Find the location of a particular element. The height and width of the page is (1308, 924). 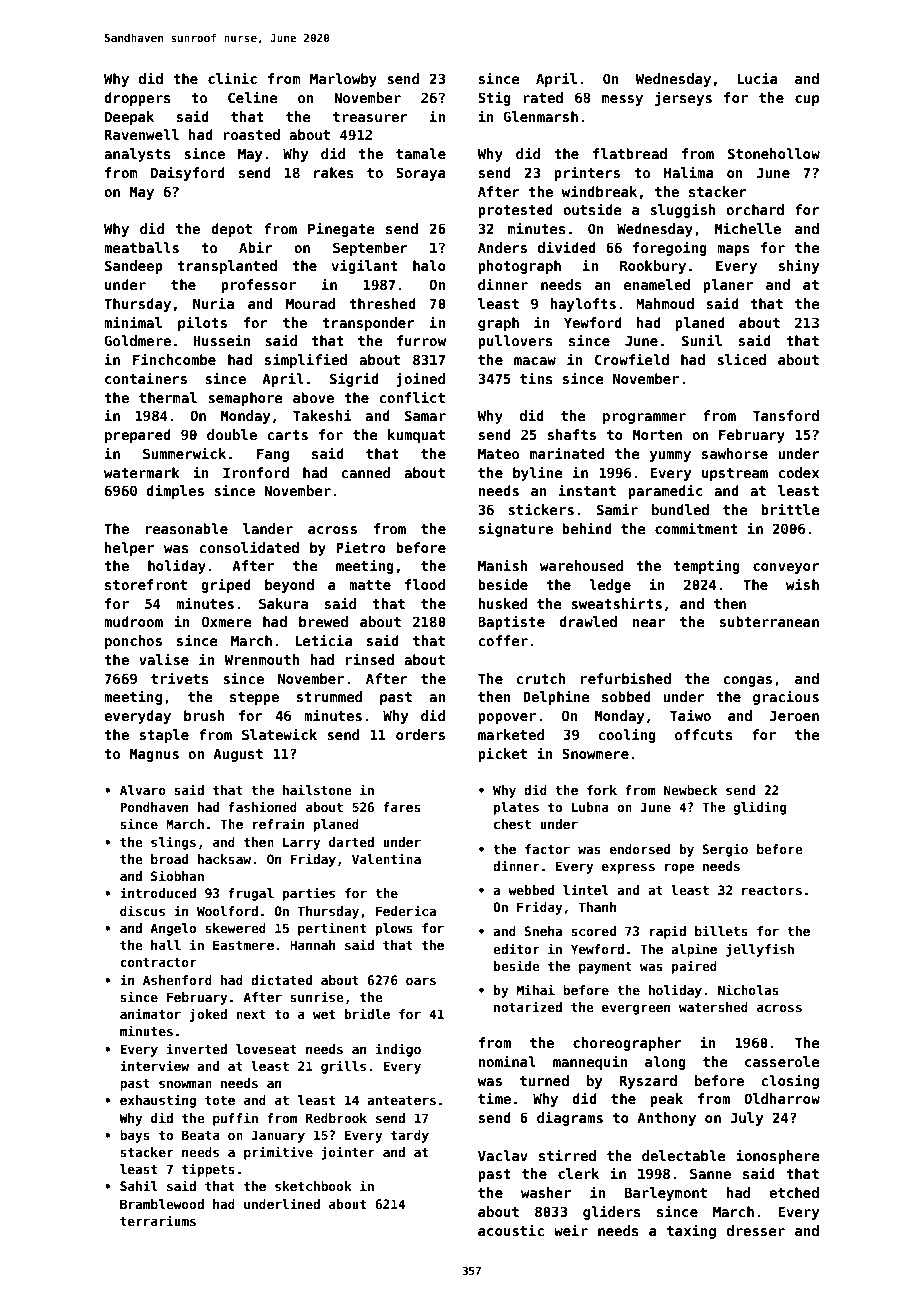

diagrams is located at coordinates (570, 1118).
